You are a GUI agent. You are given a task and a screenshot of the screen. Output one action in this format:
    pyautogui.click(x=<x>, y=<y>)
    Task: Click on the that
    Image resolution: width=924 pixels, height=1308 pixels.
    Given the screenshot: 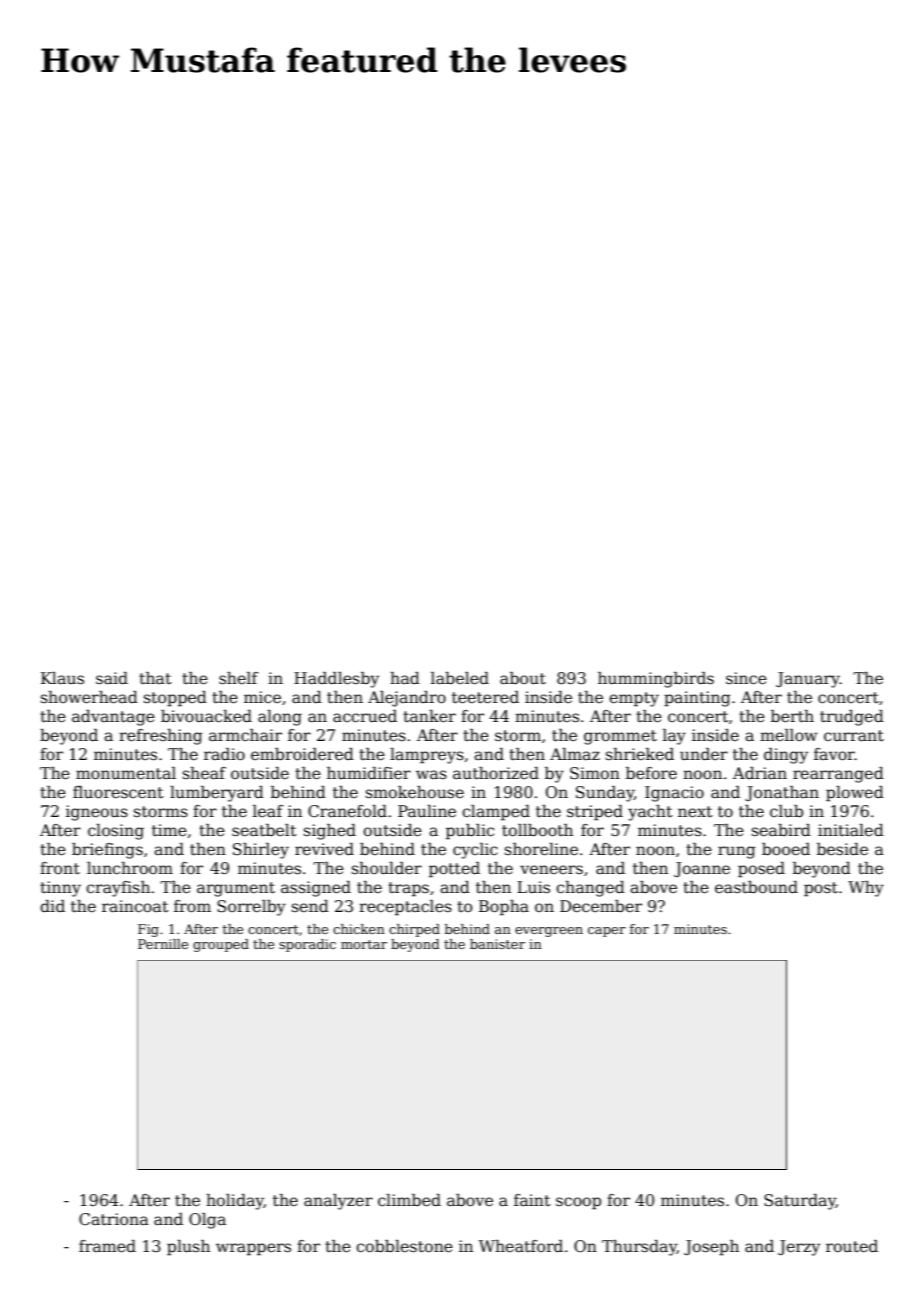 What is the action you would take?
    pyautogui.click(x=155, y=678)
